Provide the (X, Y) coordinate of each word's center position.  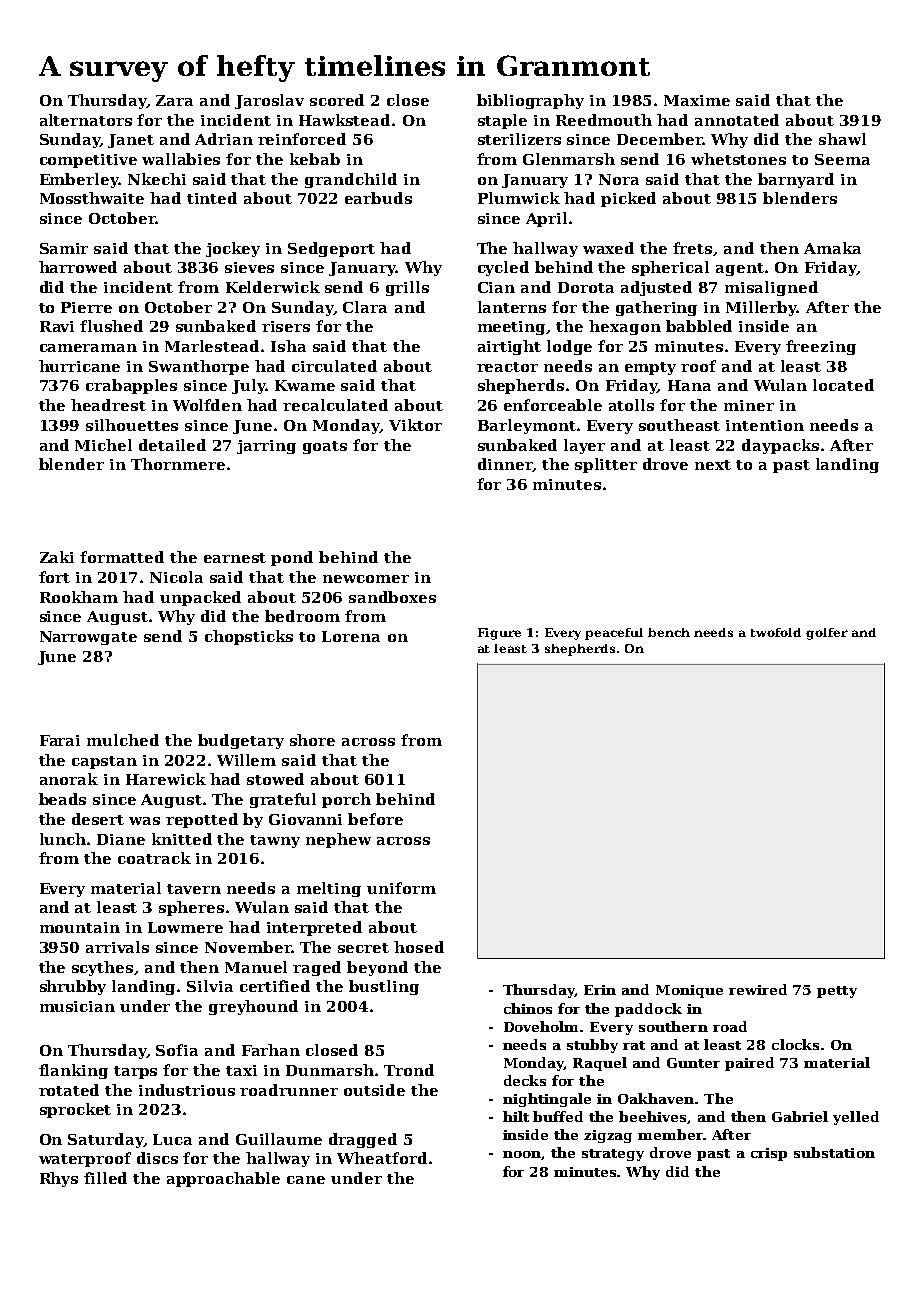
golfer (827, 634)
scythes (102, 968)
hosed (419, 947)
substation (834, 1152)
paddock (648, 1010)
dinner (505, 465)
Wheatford (382, 1158)
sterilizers (519, 139)
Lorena (351, 636)
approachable (223, 1179)
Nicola (176, 577)
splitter (606, 465)
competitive (88, 161)
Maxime (697, 100)
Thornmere (178, 464)
